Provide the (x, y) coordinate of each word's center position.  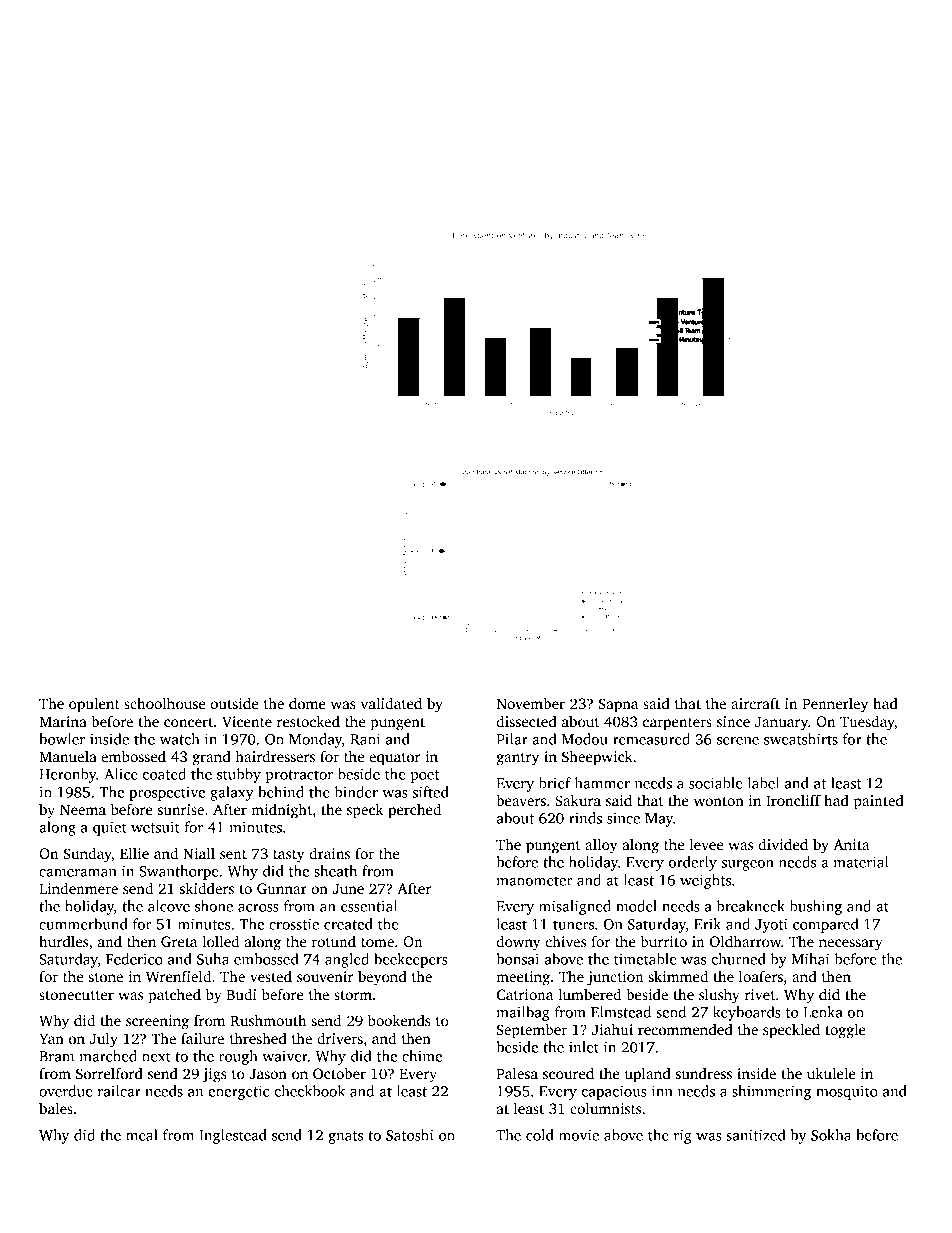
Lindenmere (78, 888)
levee (706, 844)
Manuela (68, 756)
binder (356, 792)
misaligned (575, 907)
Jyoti (771, 925)
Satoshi (410, 1135)
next (156, 1057)
